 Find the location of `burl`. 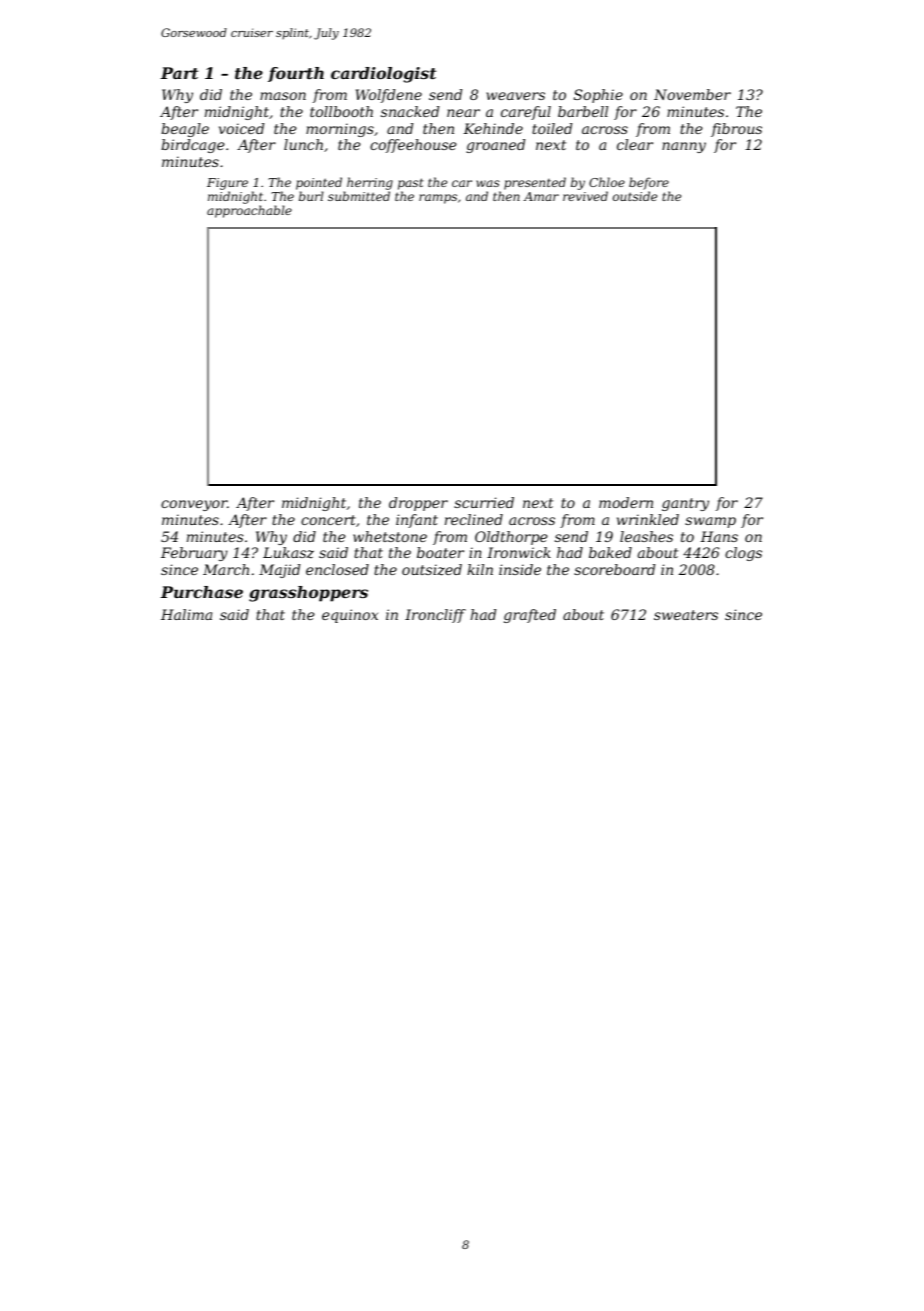

burl is located at coordinates (311, 196).
